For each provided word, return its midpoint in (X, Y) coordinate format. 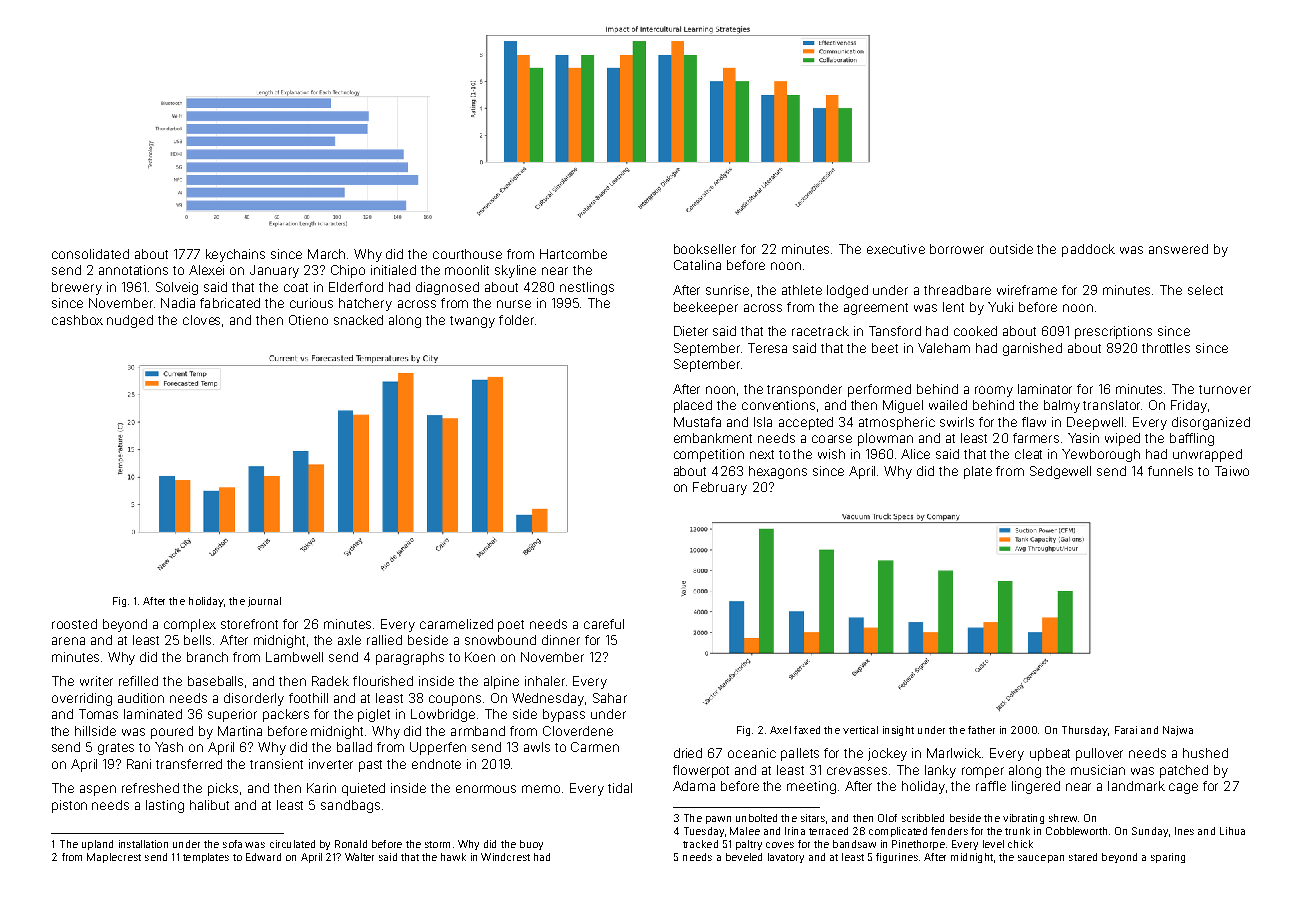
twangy (472, 322)
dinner (561, 640)
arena (68, 641)
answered (1178, 249)
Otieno (308, 320)
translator (1111, 405)
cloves (201, 320)
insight (898, 731)
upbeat (1050, 754)
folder (516, 320)
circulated (292, 844)
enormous (486, 789)
